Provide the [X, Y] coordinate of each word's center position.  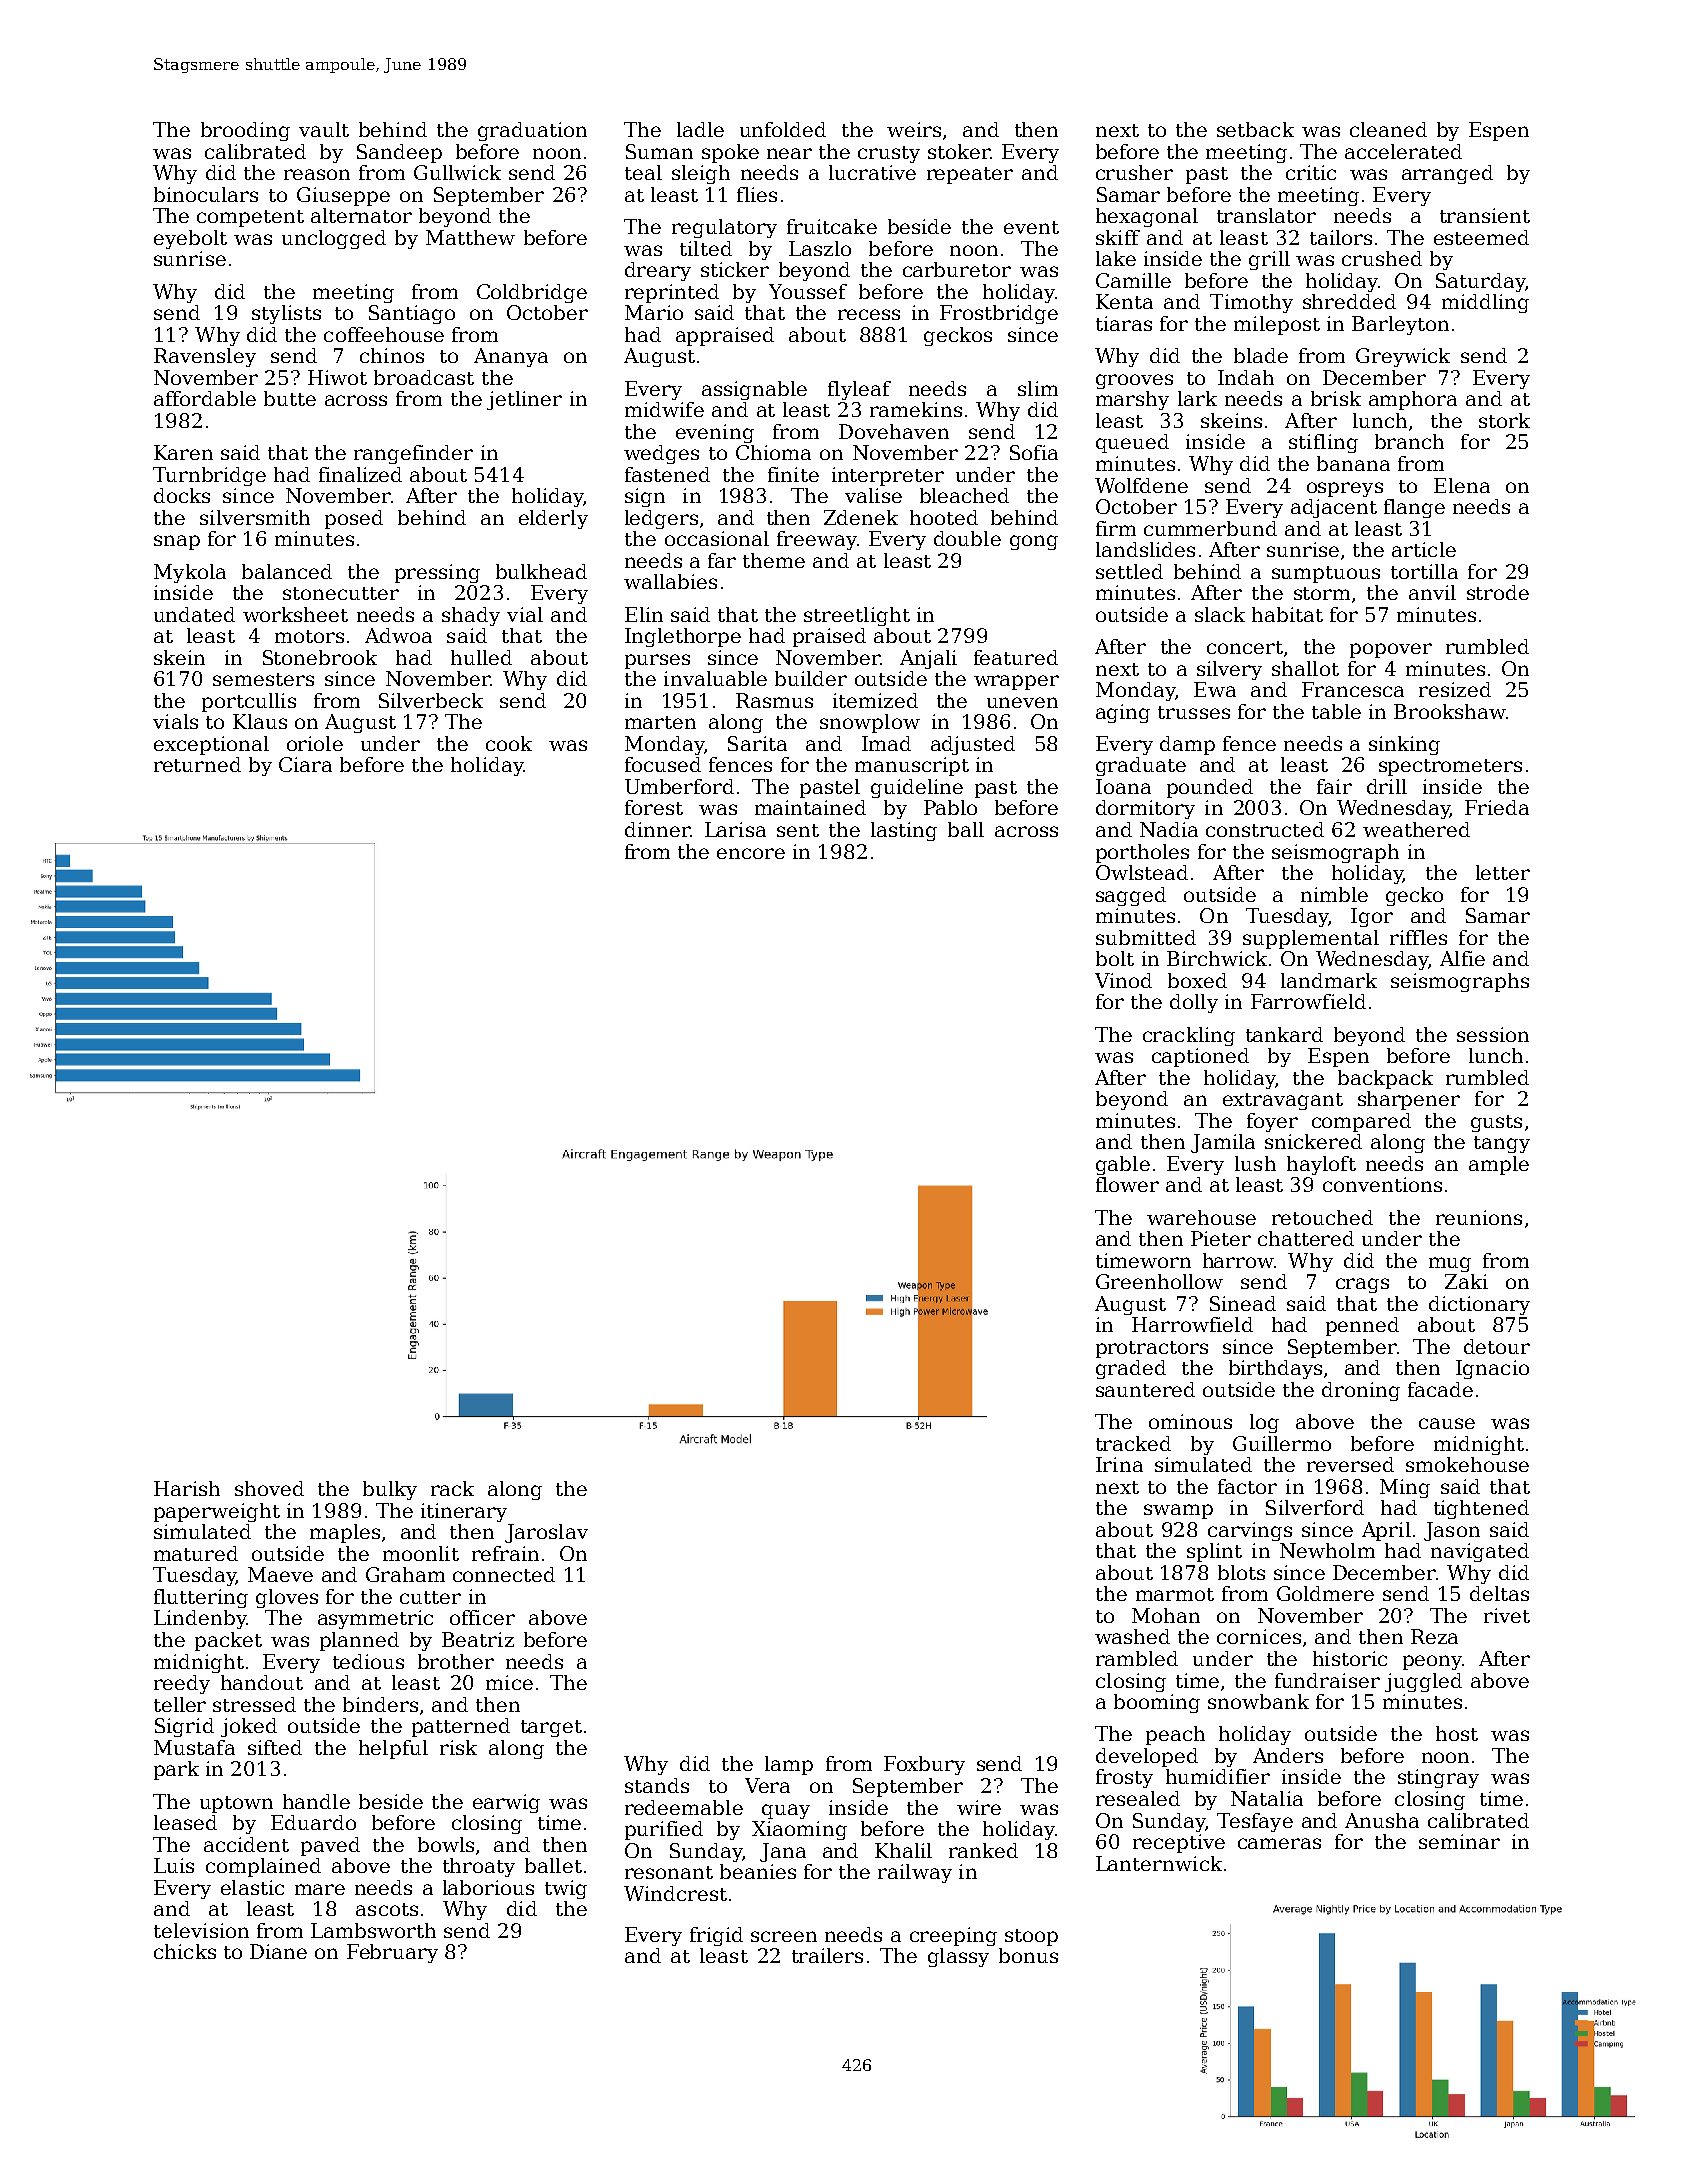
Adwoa [398, 635]
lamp [789, 1765]
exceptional [211, 745]
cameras [1279, 1843]
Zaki [1466, 1281]
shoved [269, 1488]
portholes [1142, 853]
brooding [245, 131]
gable [1123, 1165]
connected [504, 1574]
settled [1129, 571]
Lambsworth [373, 1930]
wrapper [1016, 682]
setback [1255, 129]
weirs [914, 129]
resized [1455, 689]
